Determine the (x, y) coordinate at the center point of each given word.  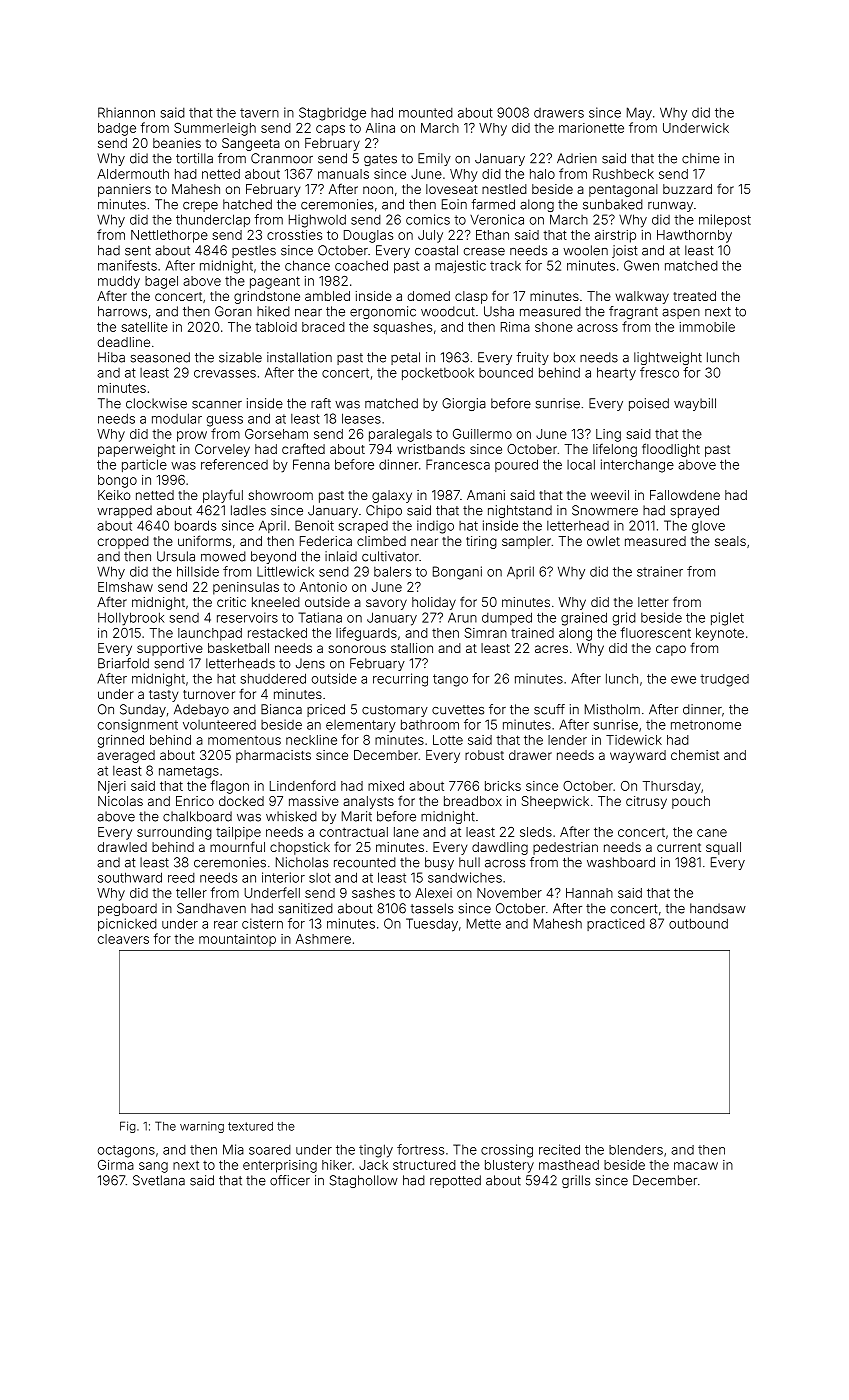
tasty (163, 696)
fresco (659, 372)
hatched (247, 204)
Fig (128, 1127)
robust (484, 755)
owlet (603, 541)
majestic (460, 266)
